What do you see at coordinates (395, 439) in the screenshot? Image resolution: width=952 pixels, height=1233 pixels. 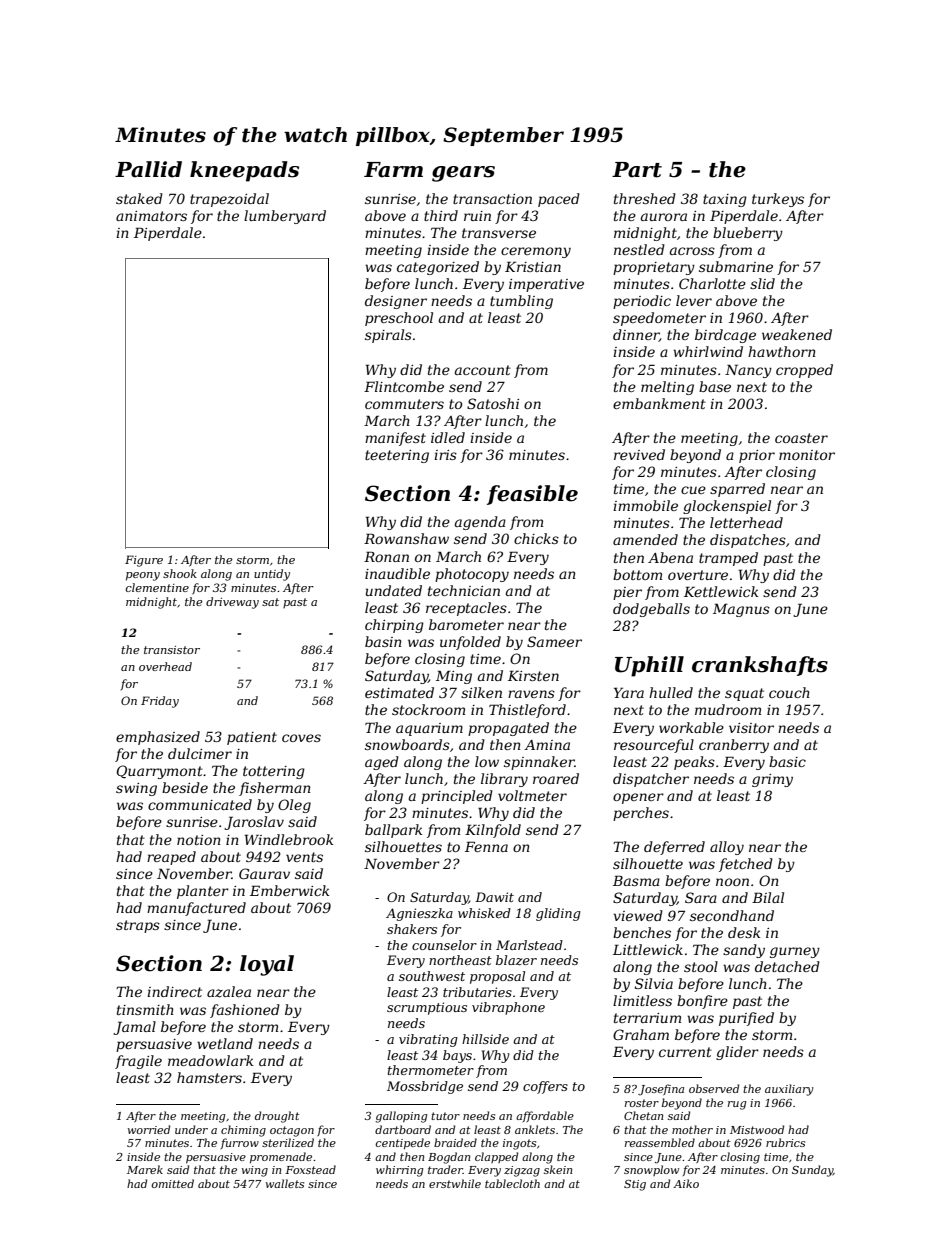 I see `manifest` at bounding box center [395, 439].
